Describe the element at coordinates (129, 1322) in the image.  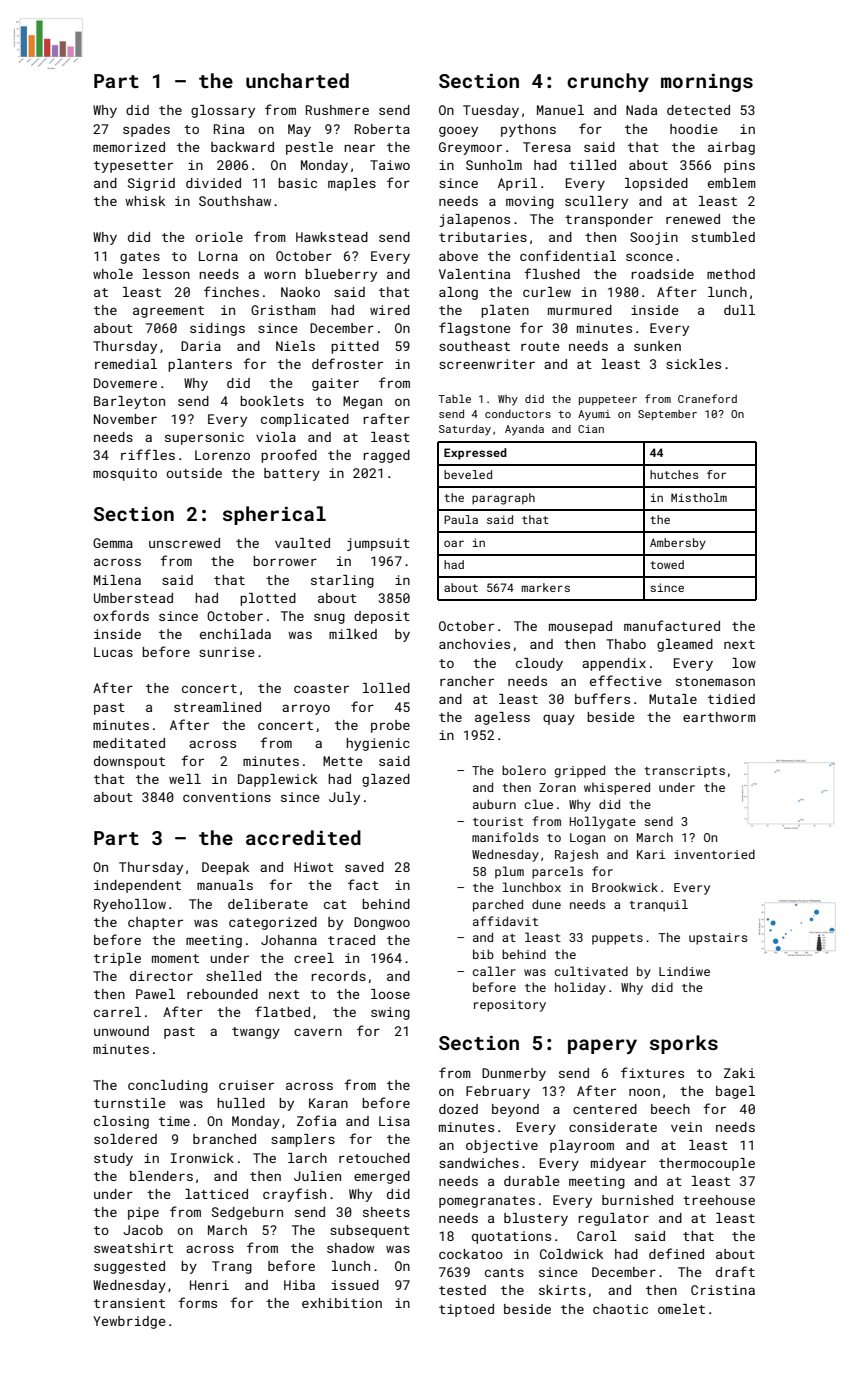
I see `Yewbridge` at that location.
